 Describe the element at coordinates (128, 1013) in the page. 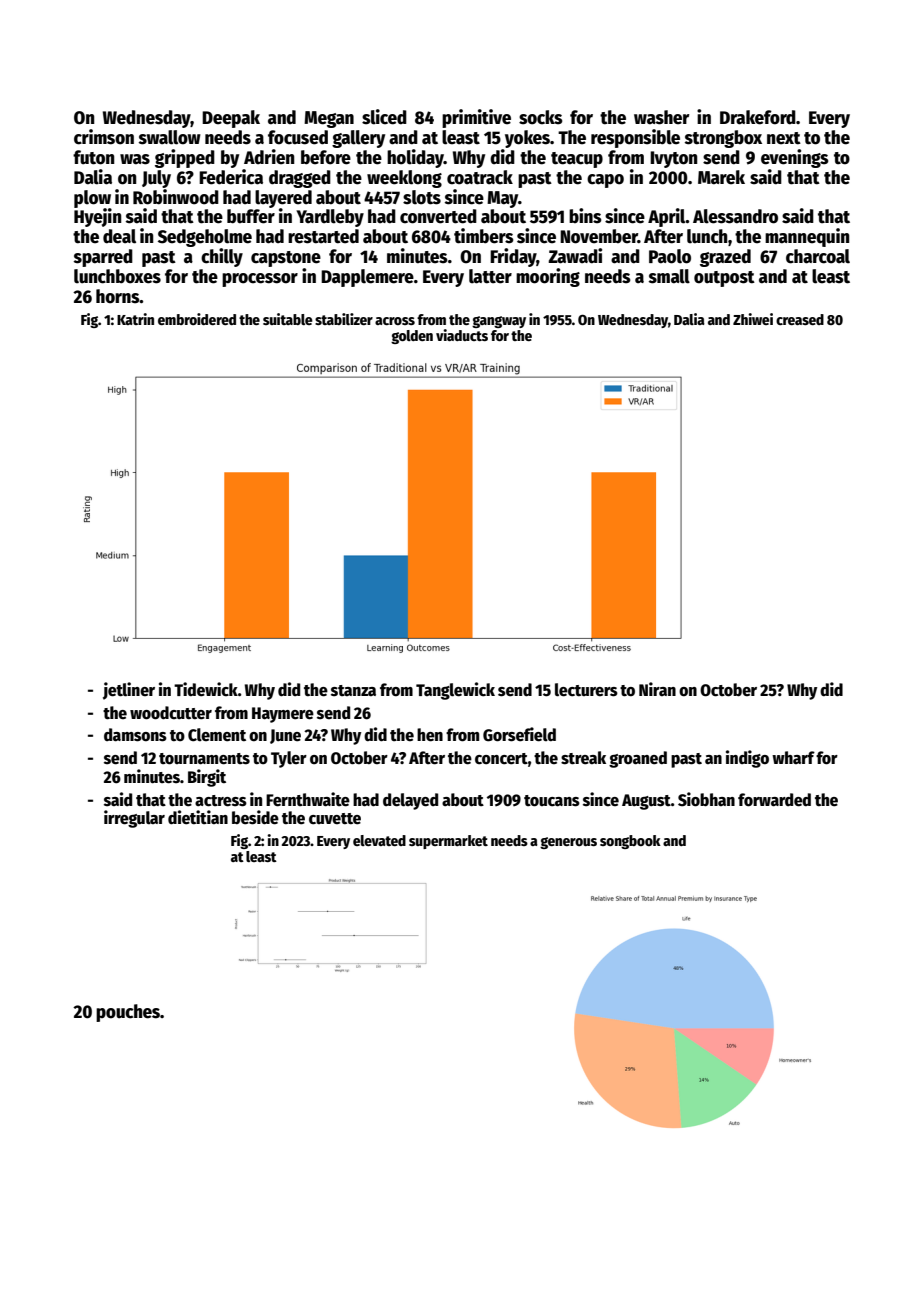

I see `pouches` at that location.
